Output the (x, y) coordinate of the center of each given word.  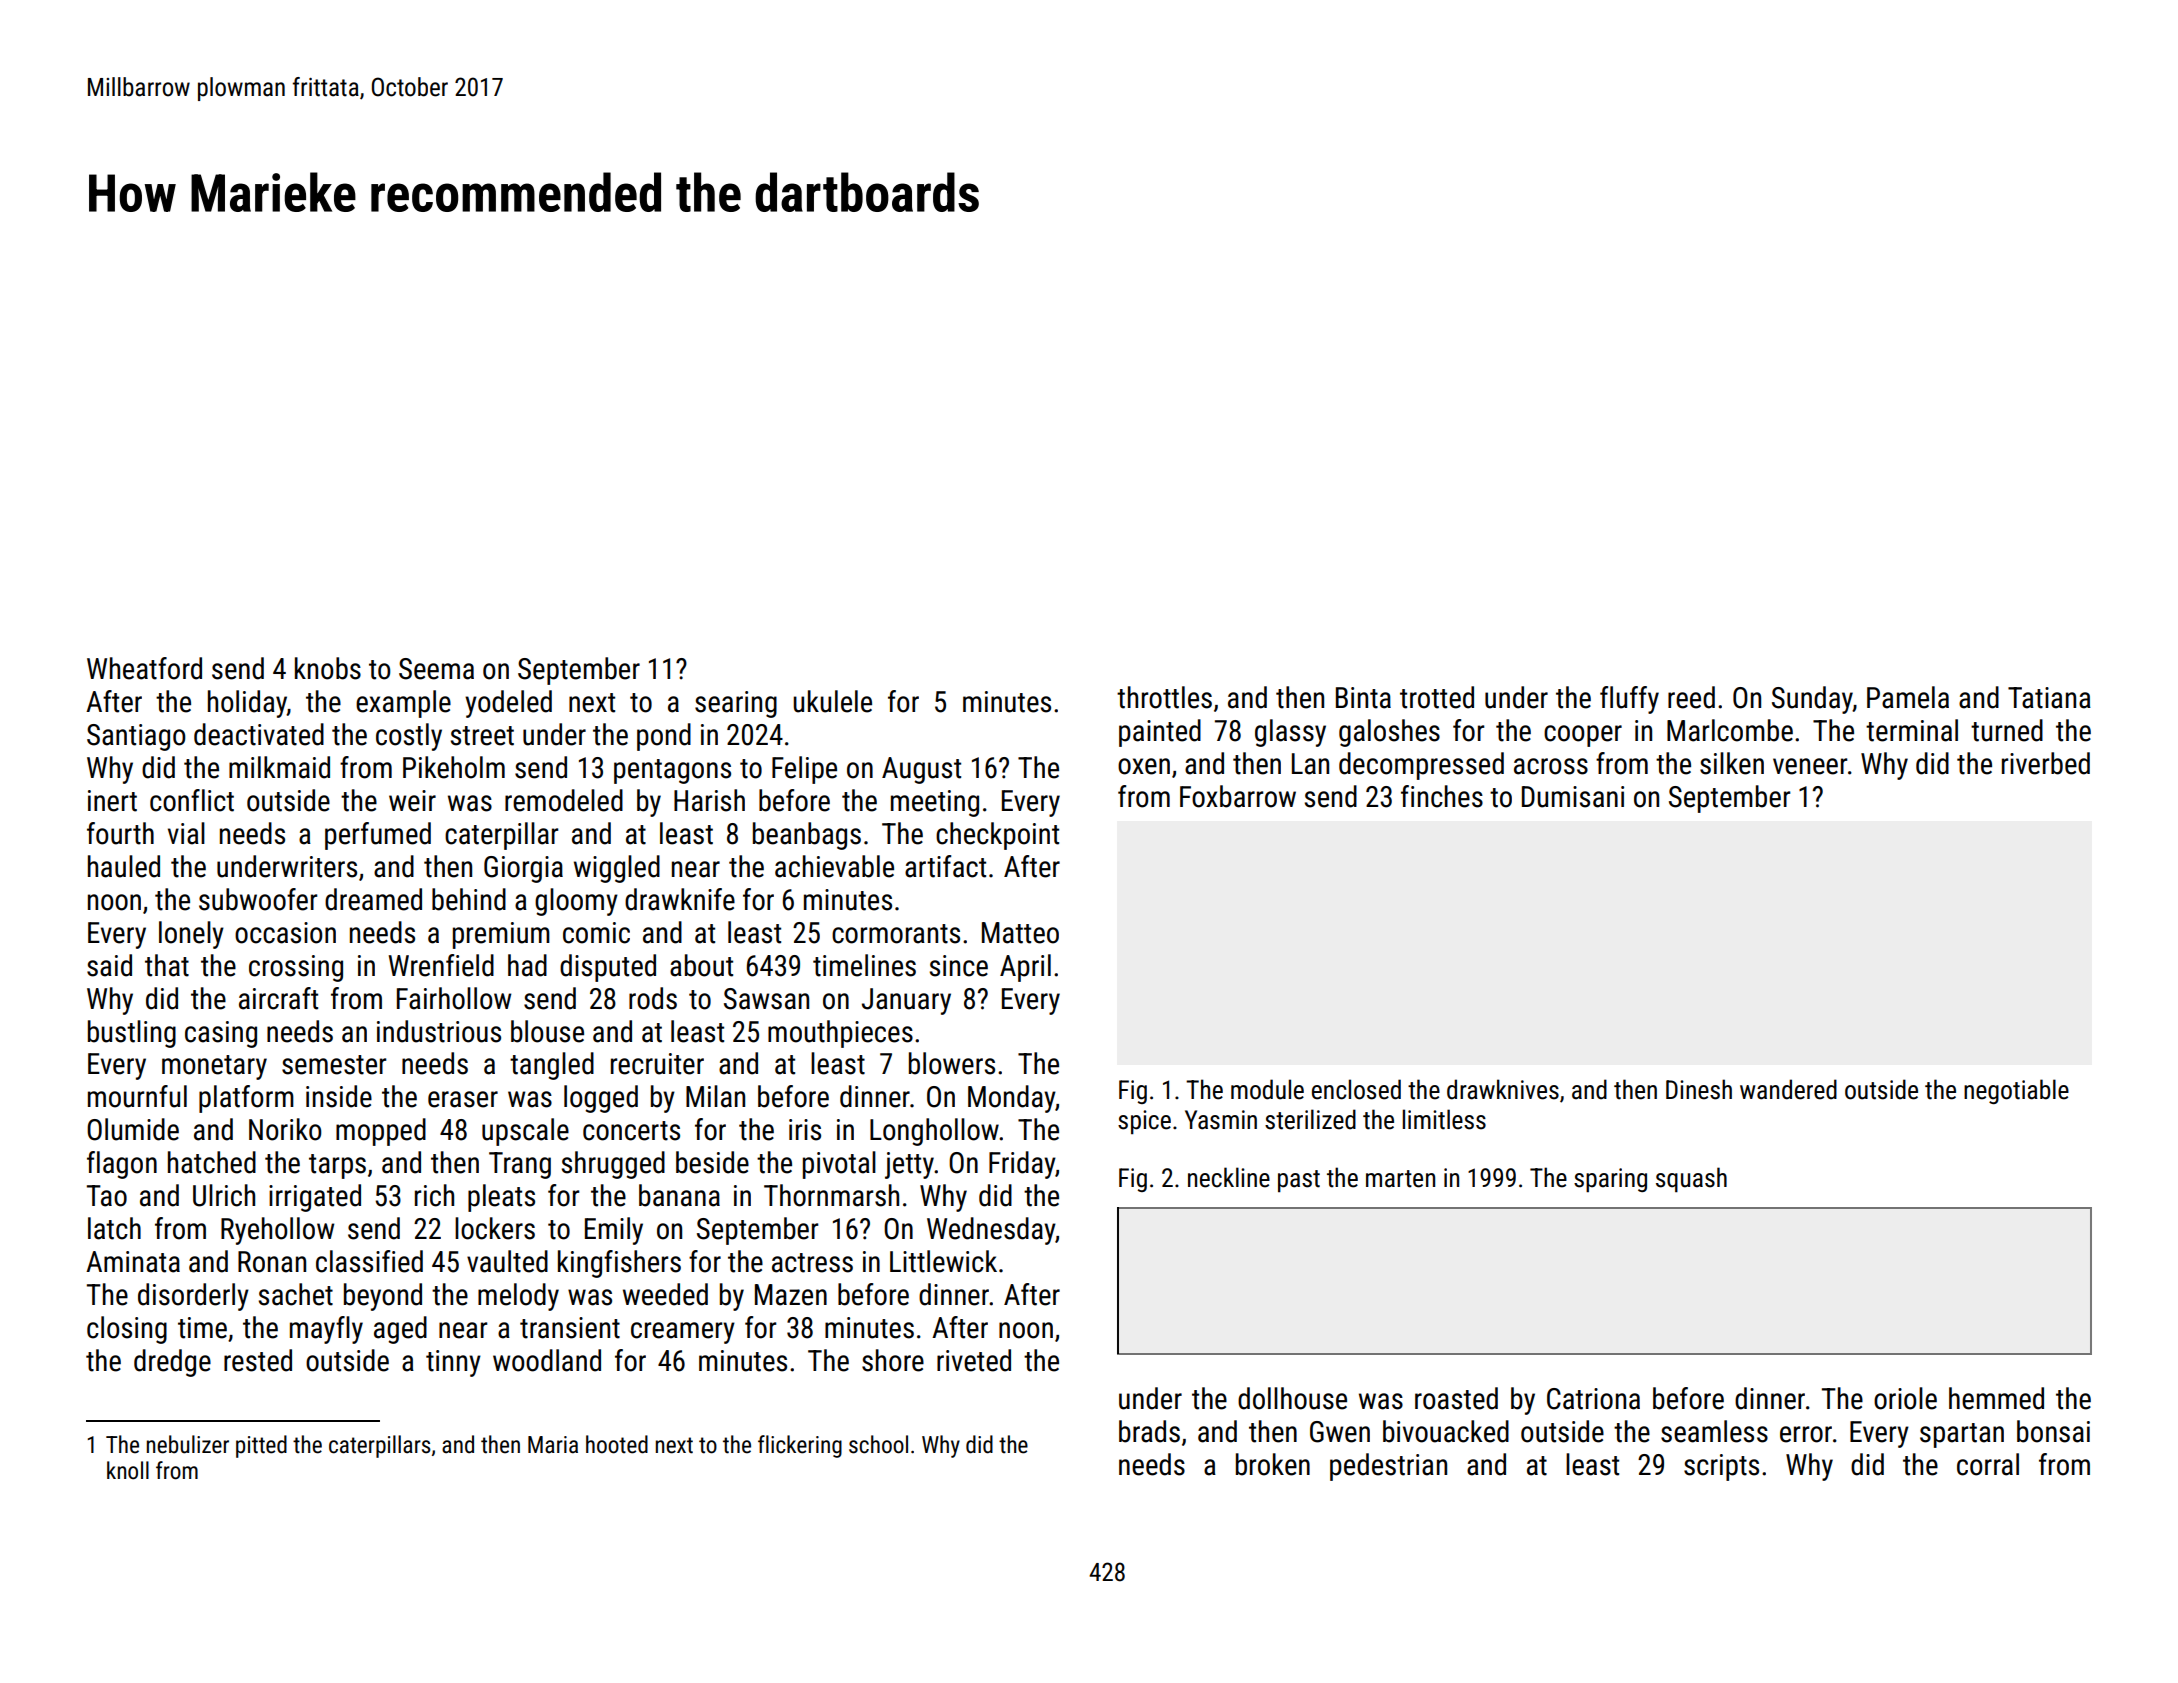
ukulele (832, 701)
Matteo (1020, 933)
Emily (614, 1231)
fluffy (1629, 700)
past (1299, 1181)
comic (596, 933)
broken (1273, 1464)
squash (1691, 1179)
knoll (128, 1470)
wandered (1788, 1089)
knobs (328, 668)
